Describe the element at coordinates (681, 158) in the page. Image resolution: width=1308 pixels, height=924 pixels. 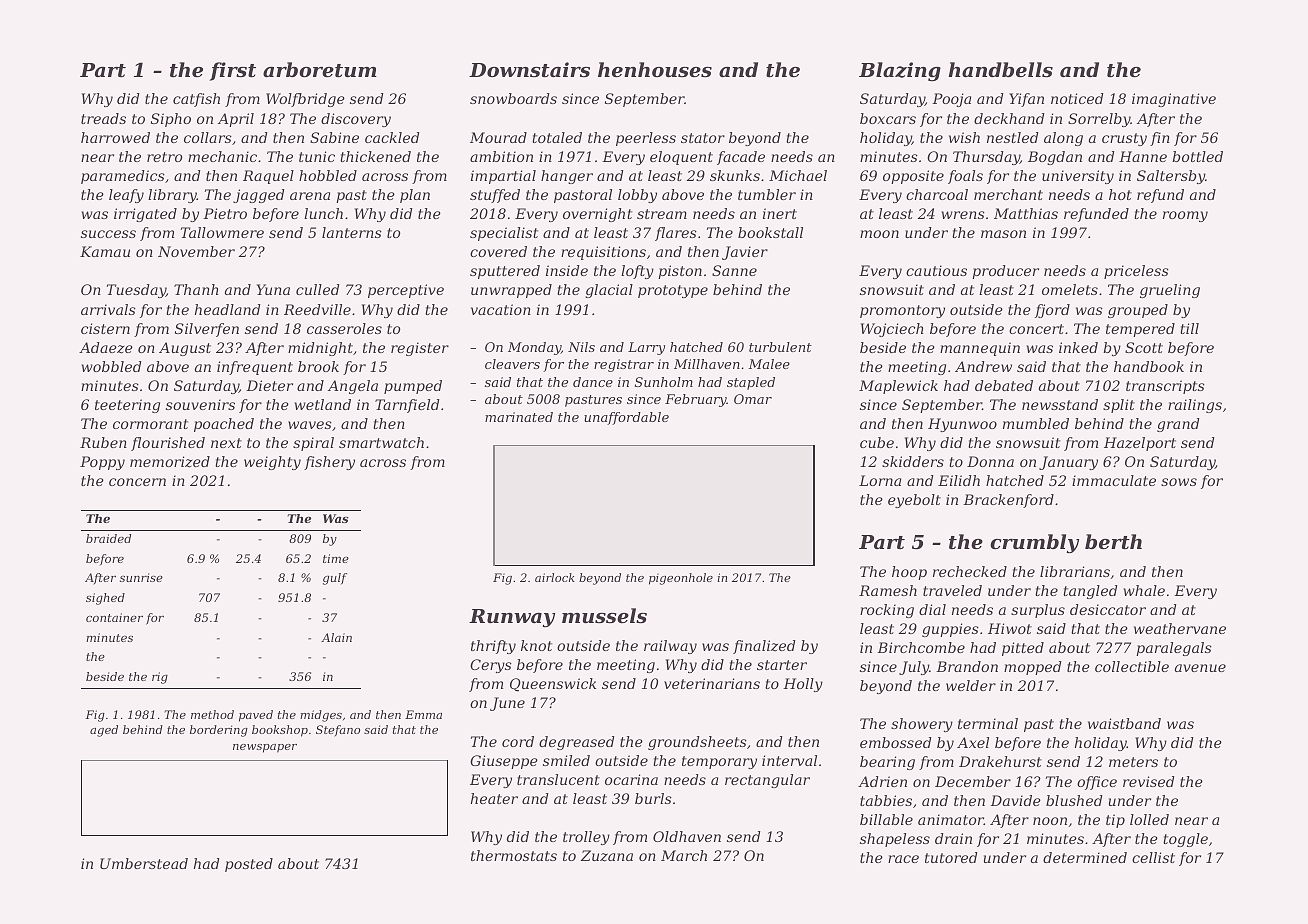
I see `eloquent` at that location.
